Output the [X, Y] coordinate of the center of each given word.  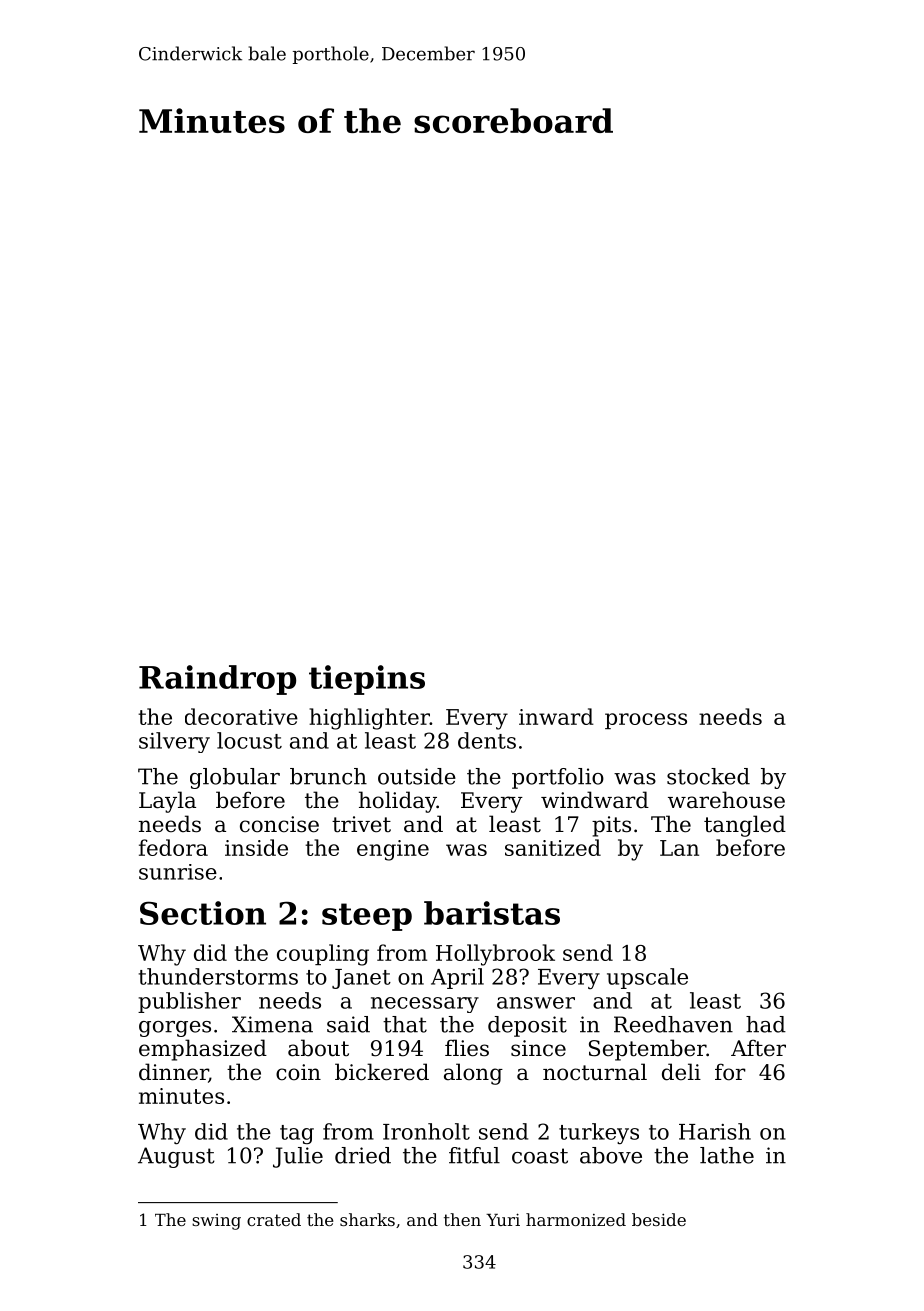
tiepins [367, 680]
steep [367, 917]
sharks [367, 1219]
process [646, 721]
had [766, 1024]
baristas [492, 913]
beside [659, 1219]
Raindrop [217, 680]
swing [216, 1222]
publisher [189, 1002]
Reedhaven [673, 1024]
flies [467, 1048]
